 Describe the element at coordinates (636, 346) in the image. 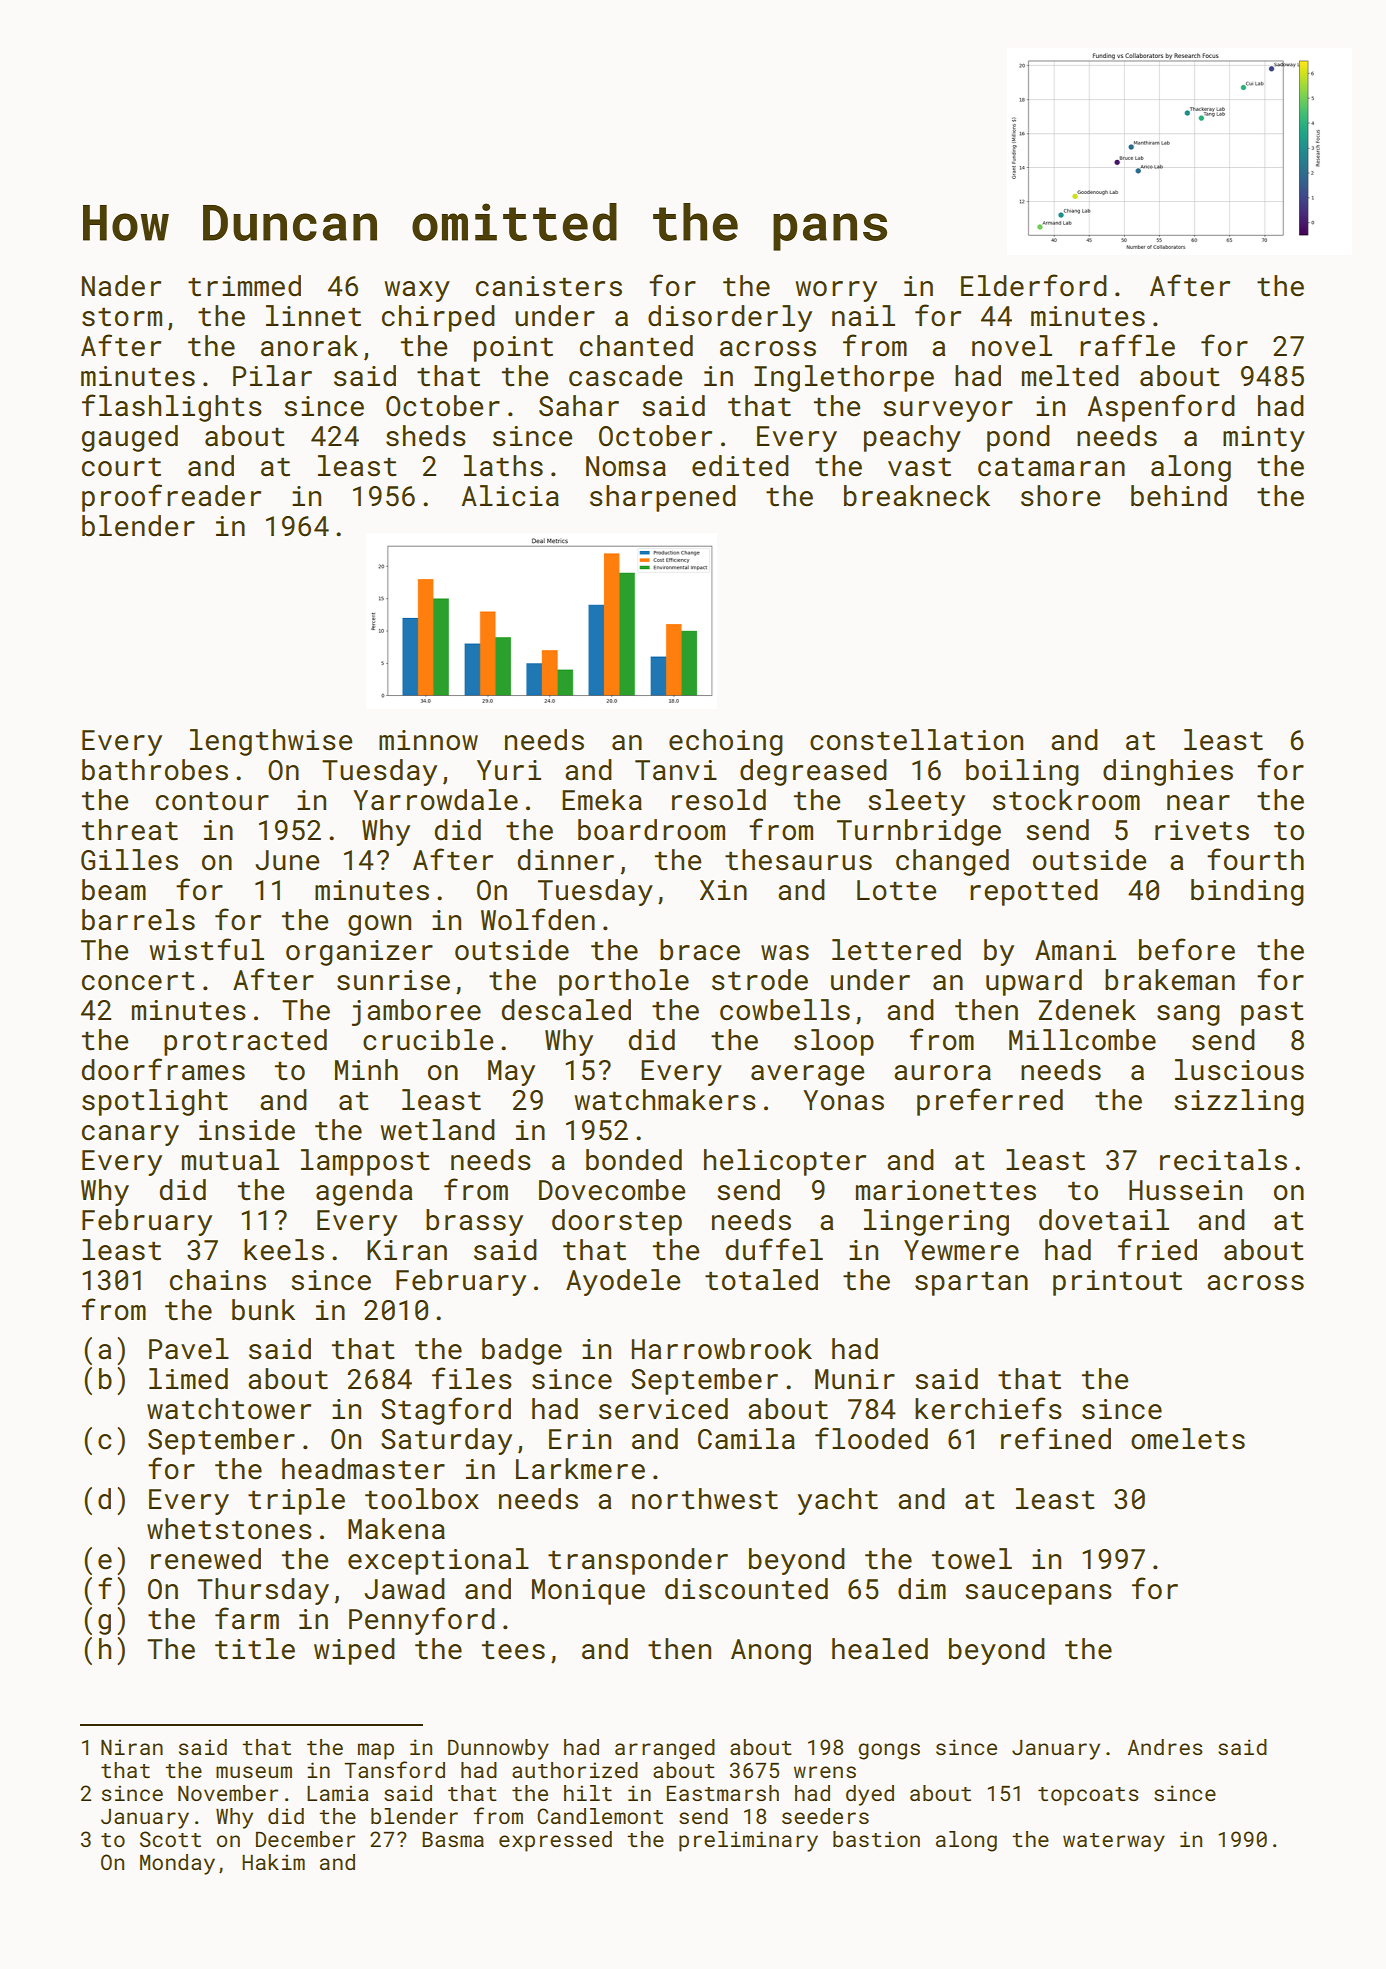

I see `chanted` at that location.
